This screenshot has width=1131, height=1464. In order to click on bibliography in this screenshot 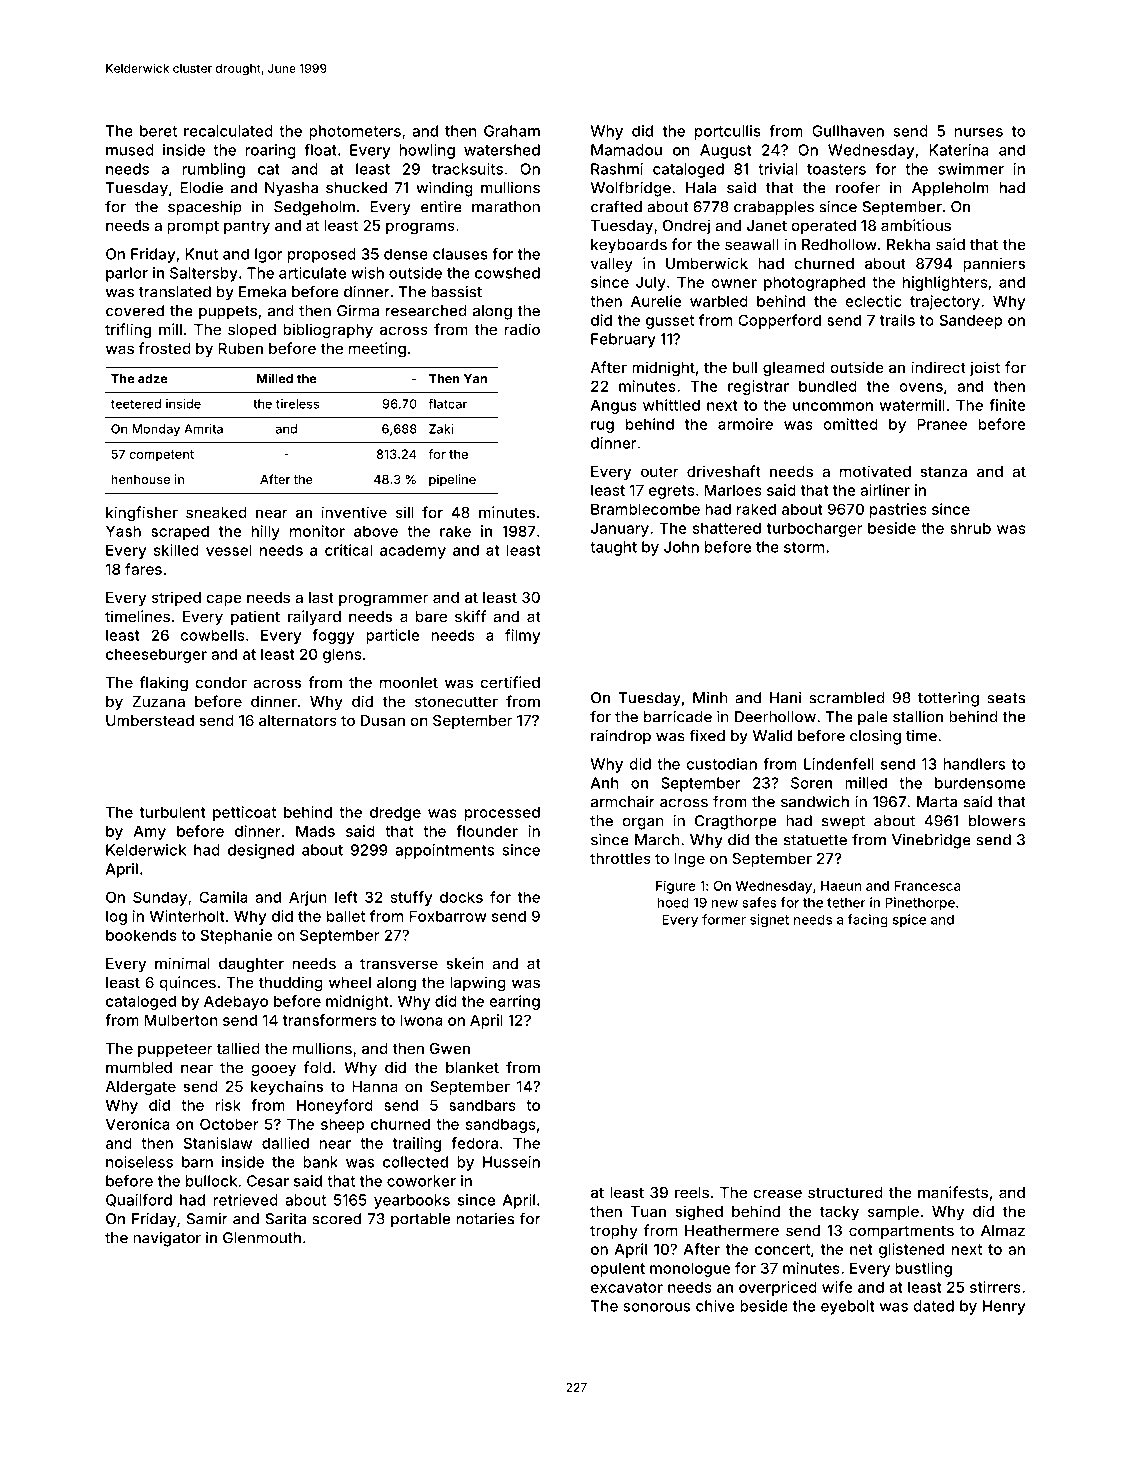, I will do `click(328, 331)`.
